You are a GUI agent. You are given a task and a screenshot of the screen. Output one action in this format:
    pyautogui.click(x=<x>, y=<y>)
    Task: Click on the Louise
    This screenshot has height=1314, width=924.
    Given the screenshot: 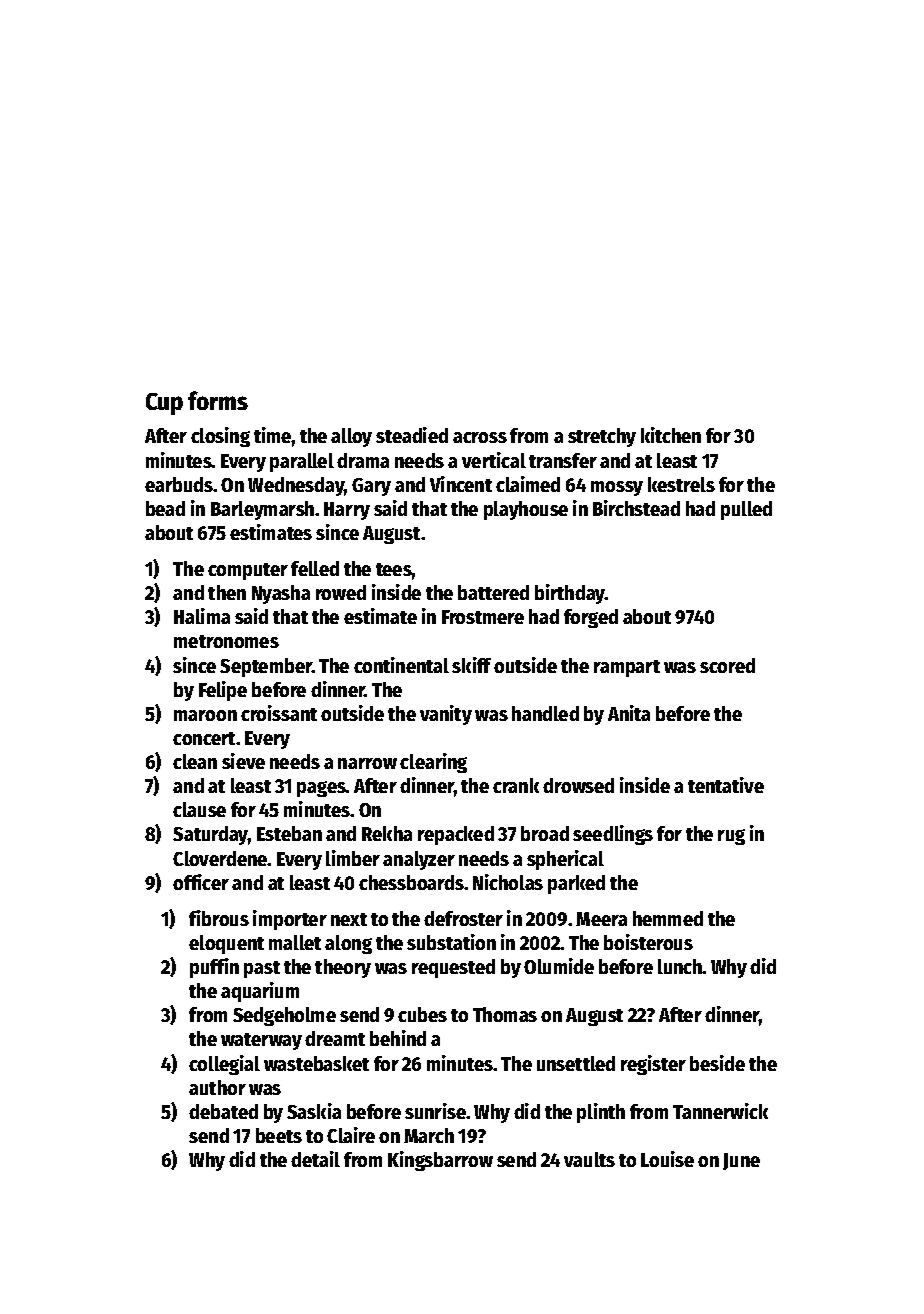 What is the action you would take?
    pyautogui.click(x=667, y=1159)
